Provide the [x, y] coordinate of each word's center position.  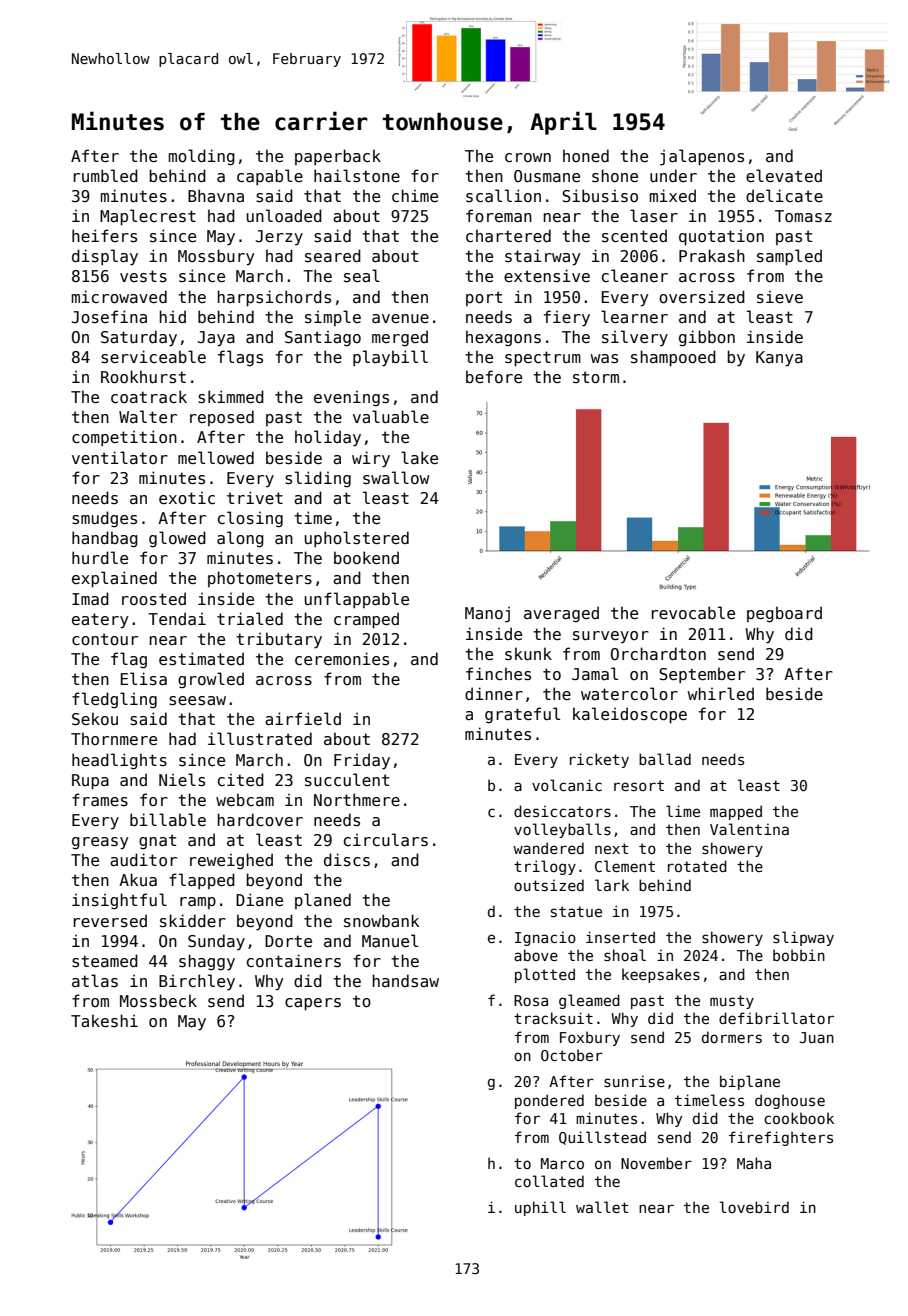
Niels [182, 780]
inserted [620, 937]
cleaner [635, 275]
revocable [693, 612]
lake [419, 457]
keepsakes [661, 975]
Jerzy [279, 238]
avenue [400, 318]
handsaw [406, 981]
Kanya [779, 359]
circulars [386, 840]
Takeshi [104, 1021]
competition [124, 438]
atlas [95, 981]
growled [211, 680]
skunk [528, 654]
